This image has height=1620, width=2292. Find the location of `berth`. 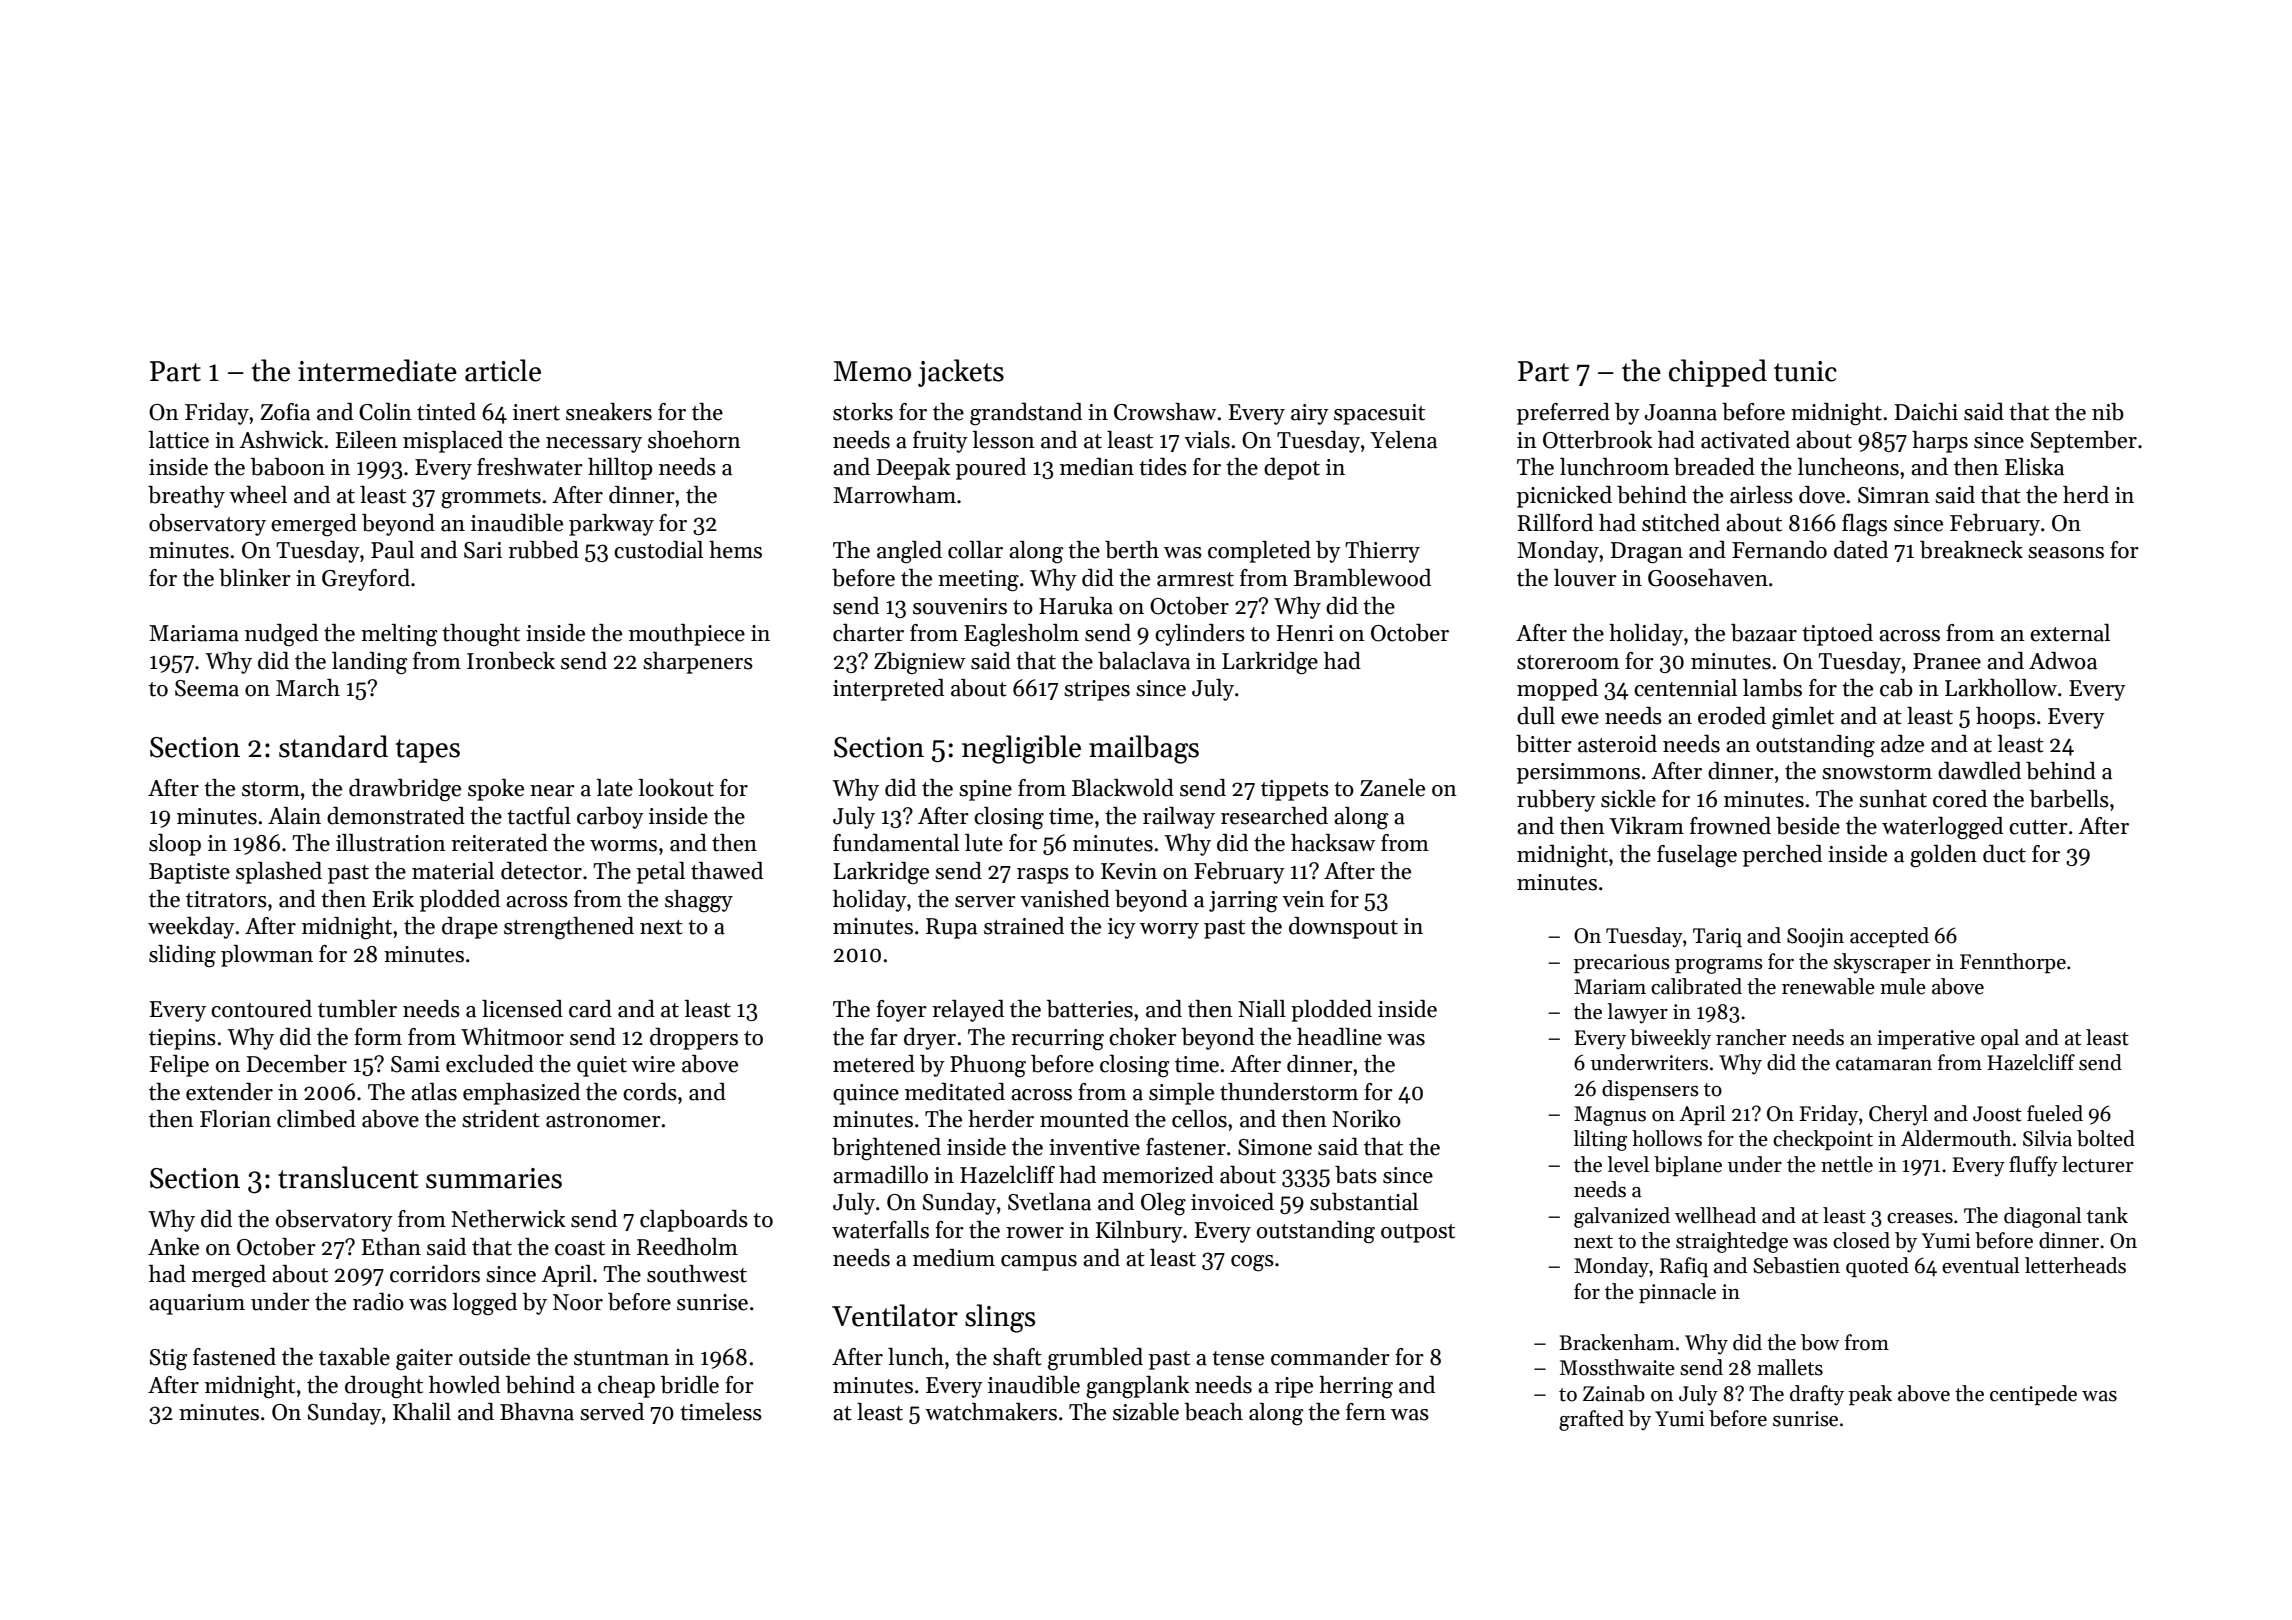

berth is located at coordinates (1132, 550).
